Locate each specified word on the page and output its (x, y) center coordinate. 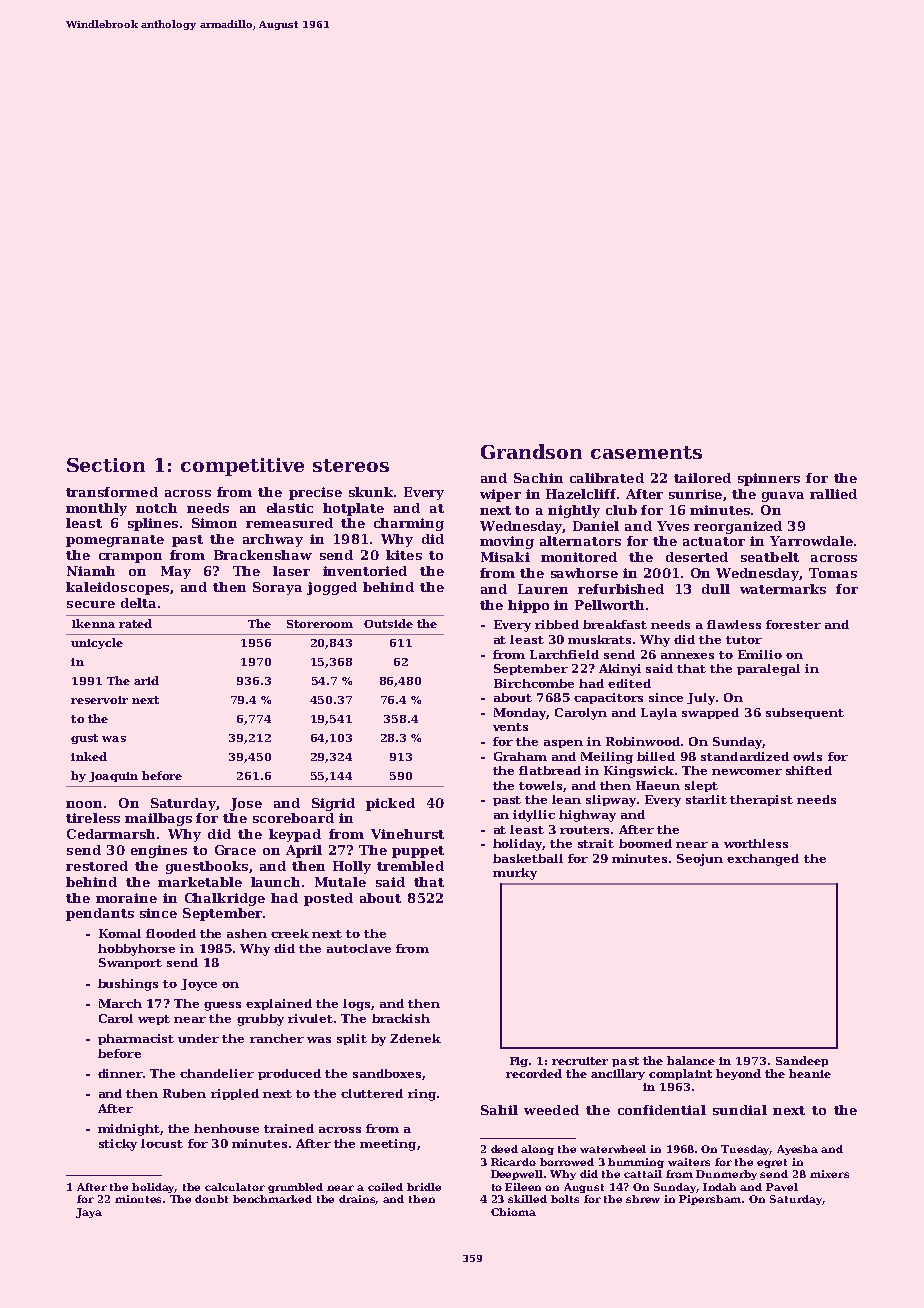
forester (793, 624)
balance (691, 1060)
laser (291, 571)
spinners (769, 479)
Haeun (658, 785)
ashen (247, 933)
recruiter (580, 1061)
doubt (211, 1199)
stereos (351, 465)
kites (404, 555)
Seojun (700, 860)
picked (390, 804)
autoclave (359, 948)
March (120, 1003)
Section (106, 465)
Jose (246, 804)
